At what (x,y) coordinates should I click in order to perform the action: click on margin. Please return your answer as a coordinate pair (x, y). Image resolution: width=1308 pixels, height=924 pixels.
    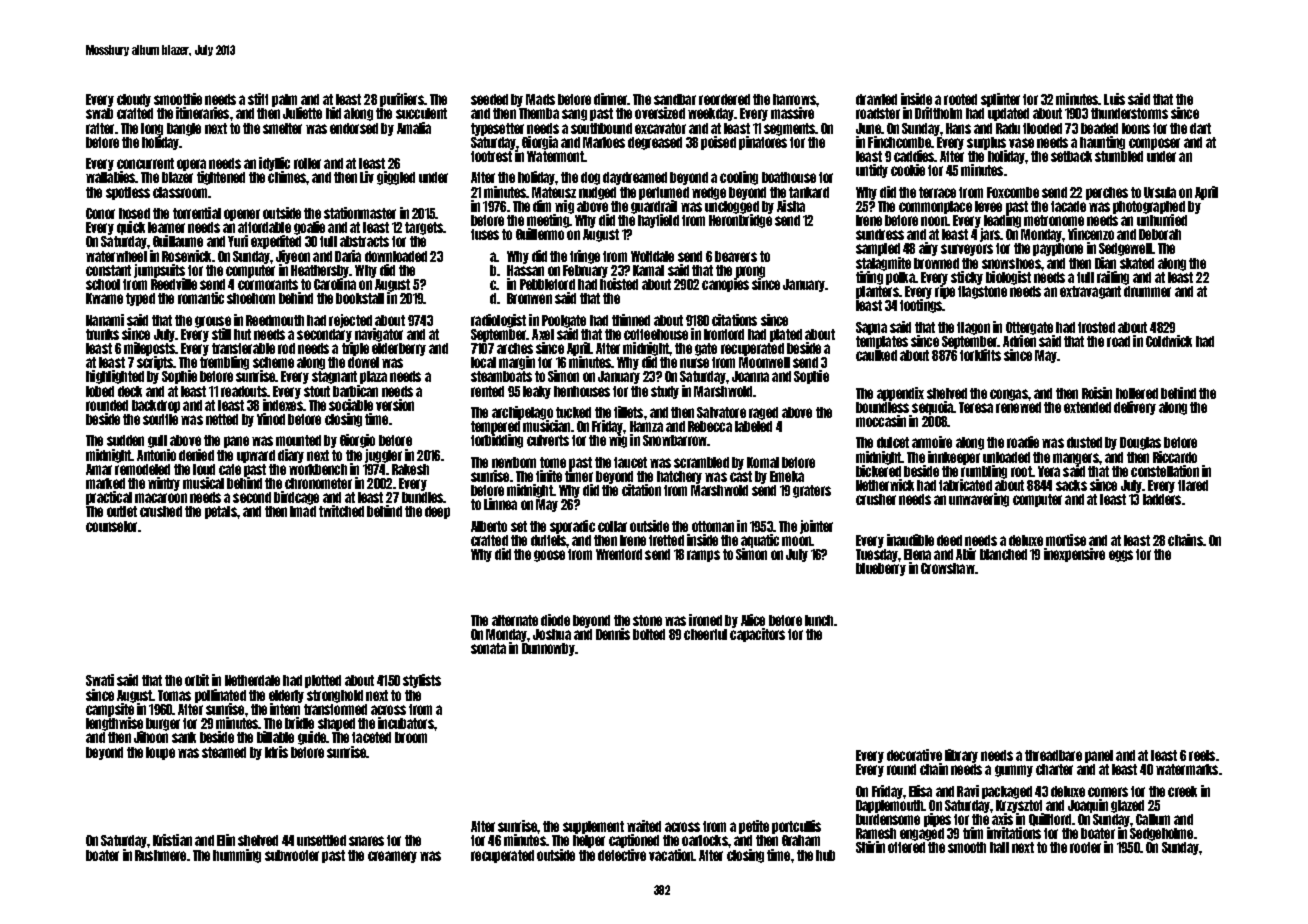
    Looking at the image, I should click on (517, 363).
